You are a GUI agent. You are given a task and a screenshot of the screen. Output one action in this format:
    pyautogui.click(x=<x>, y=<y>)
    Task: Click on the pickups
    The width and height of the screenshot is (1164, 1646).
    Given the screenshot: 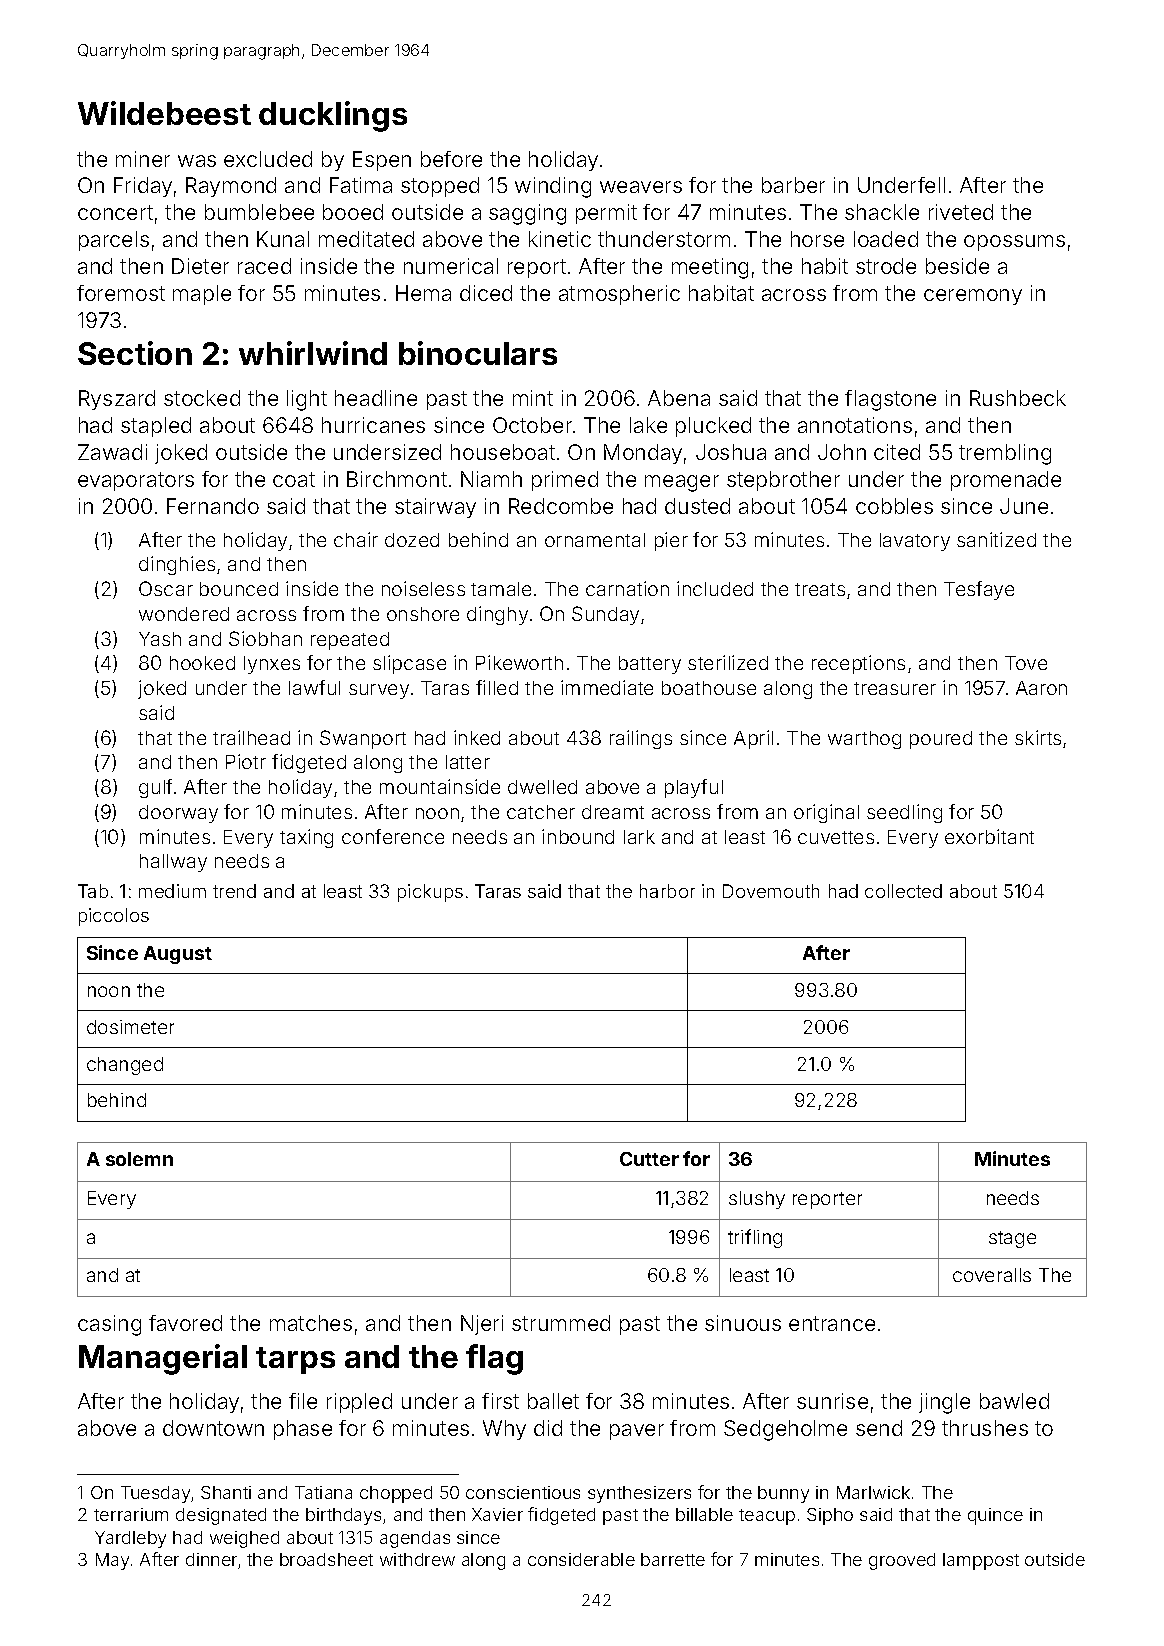 What is the action you would take?
    pyautogui.click(x=430, y=893)
